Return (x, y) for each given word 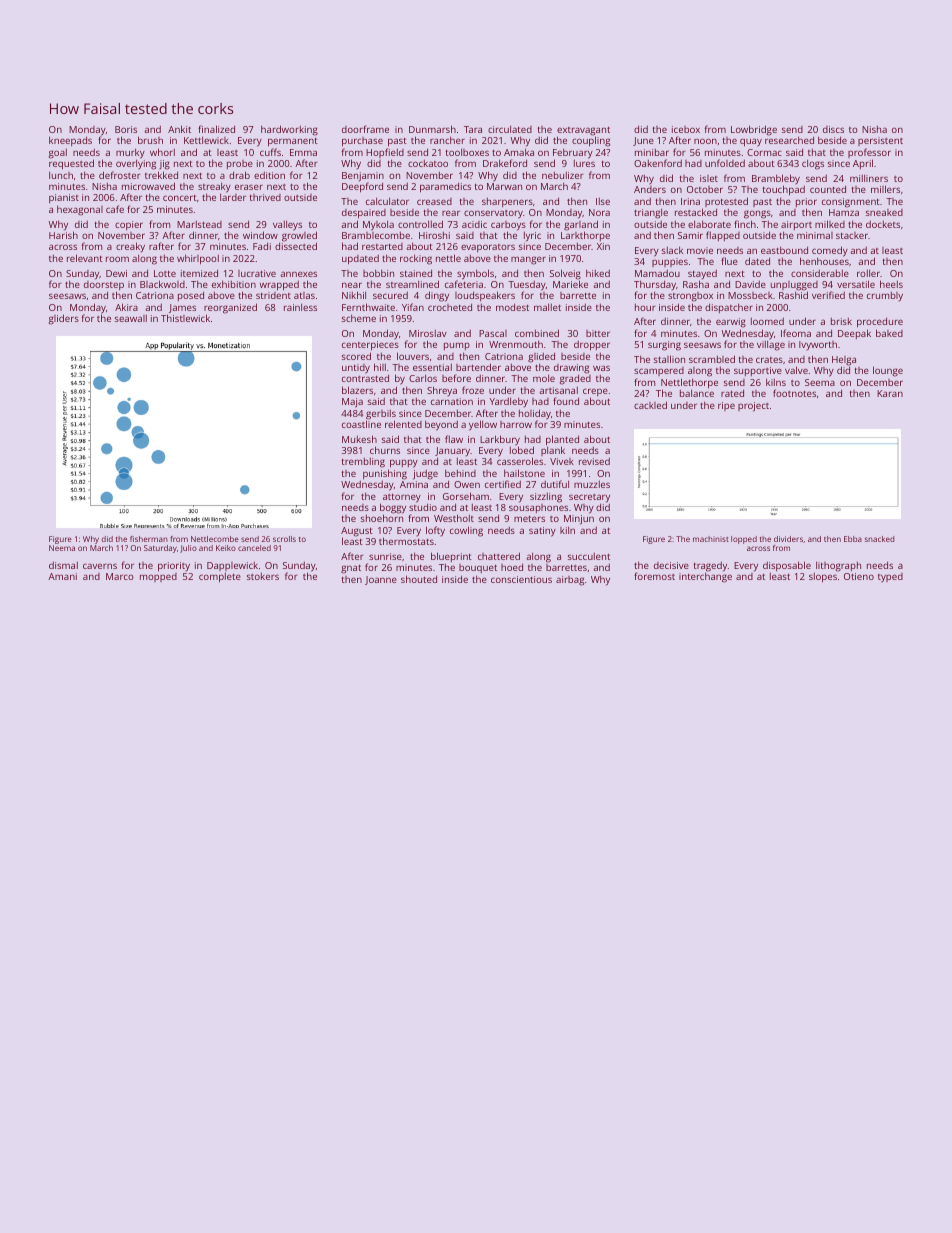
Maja (352, 403)
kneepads (70, 141)
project (753, 407)
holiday (535, 414)
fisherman (149, 539)
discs (833, 129)
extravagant (583, 132)
